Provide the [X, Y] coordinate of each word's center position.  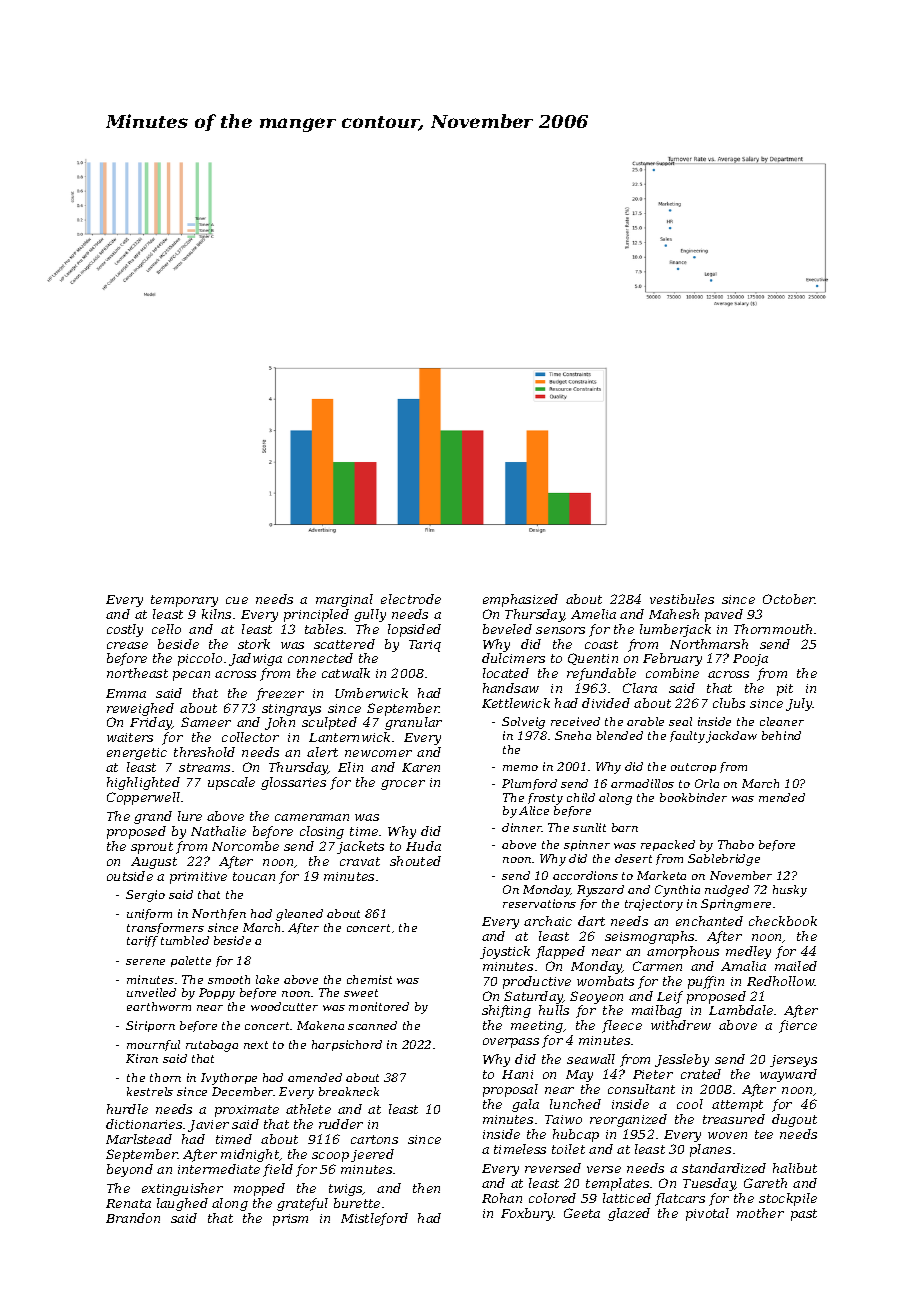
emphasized [520, 600]
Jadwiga [255, 659]
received [575, 721]
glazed [629, 1214]
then [426, 1188]
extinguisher [182, 1189]
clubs [729, 703]
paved [724, 615]
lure [190, 816]
